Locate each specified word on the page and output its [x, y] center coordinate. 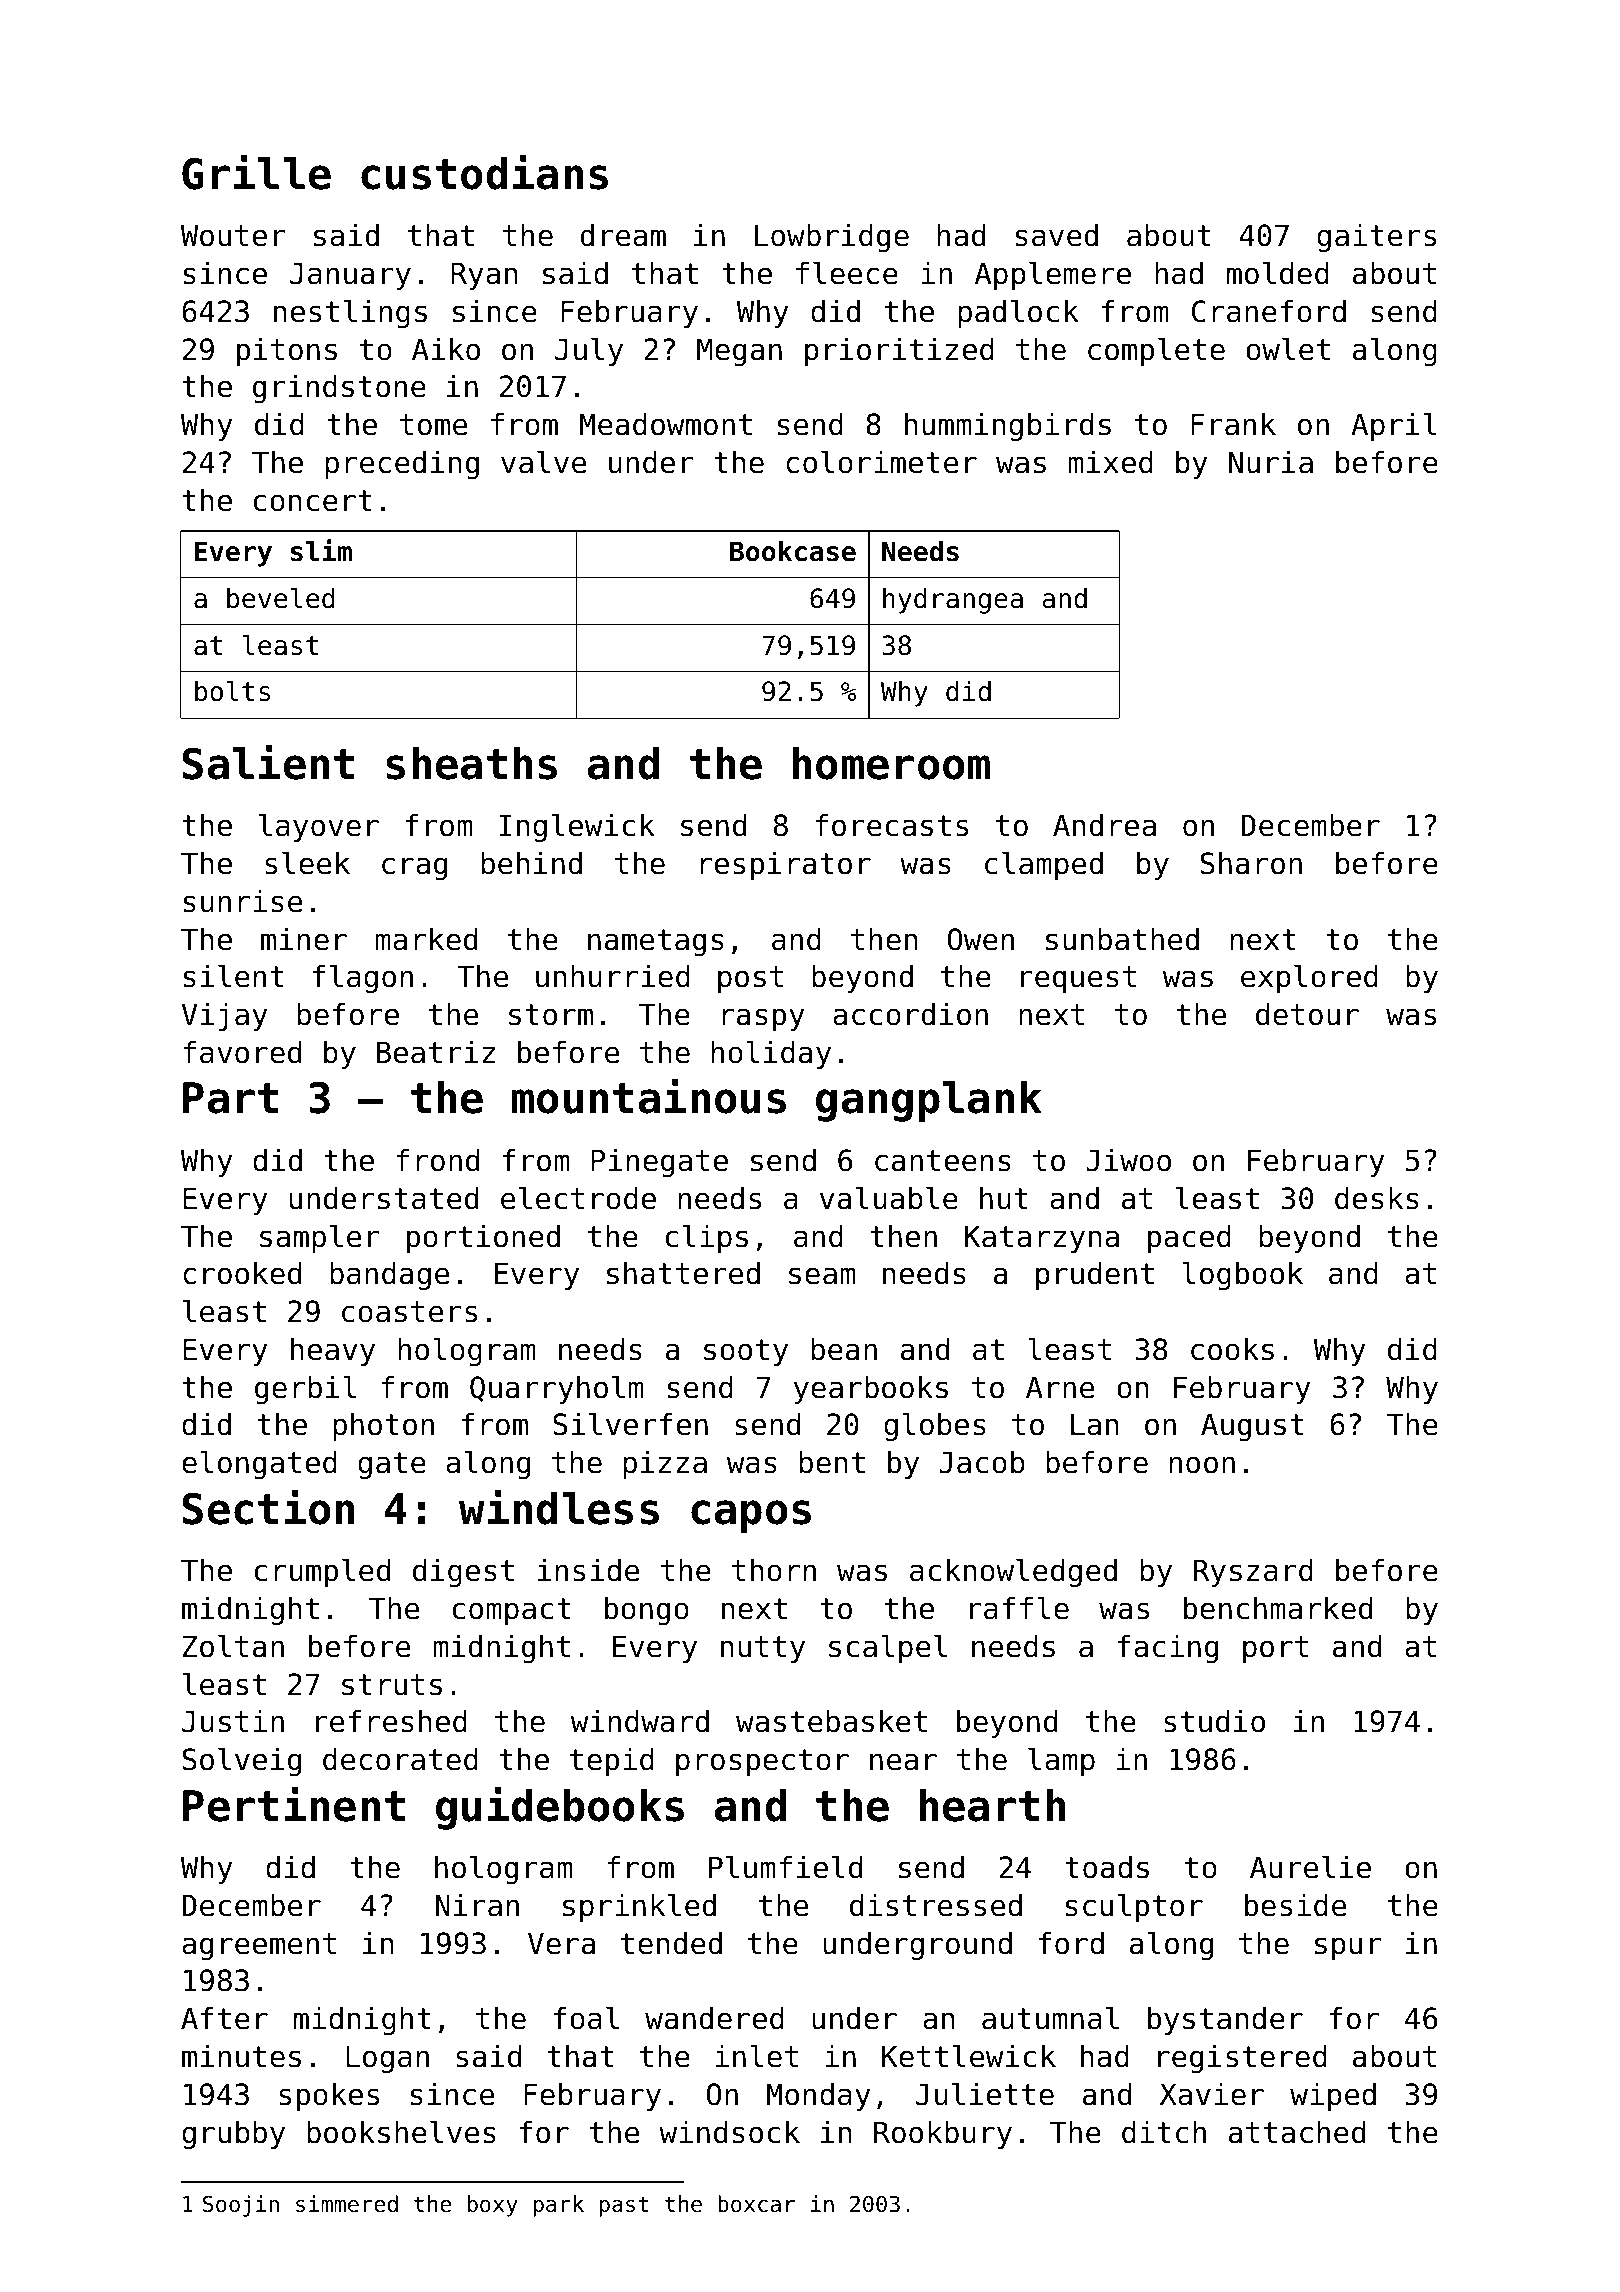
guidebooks [560, 1808]
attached [1297, 2132]
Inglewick [577, 828]
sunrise [243, 901]
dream [623, 235]
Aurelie [1310, 1867]
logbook [1242, 1276]
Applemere [1053, 275]
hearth [992, 1805]
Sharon [1251, 863]
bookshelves [401, 2132]
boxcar [756, 2204]
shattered [683, 1273]
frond [437, 1160]
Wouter [233, 235]
